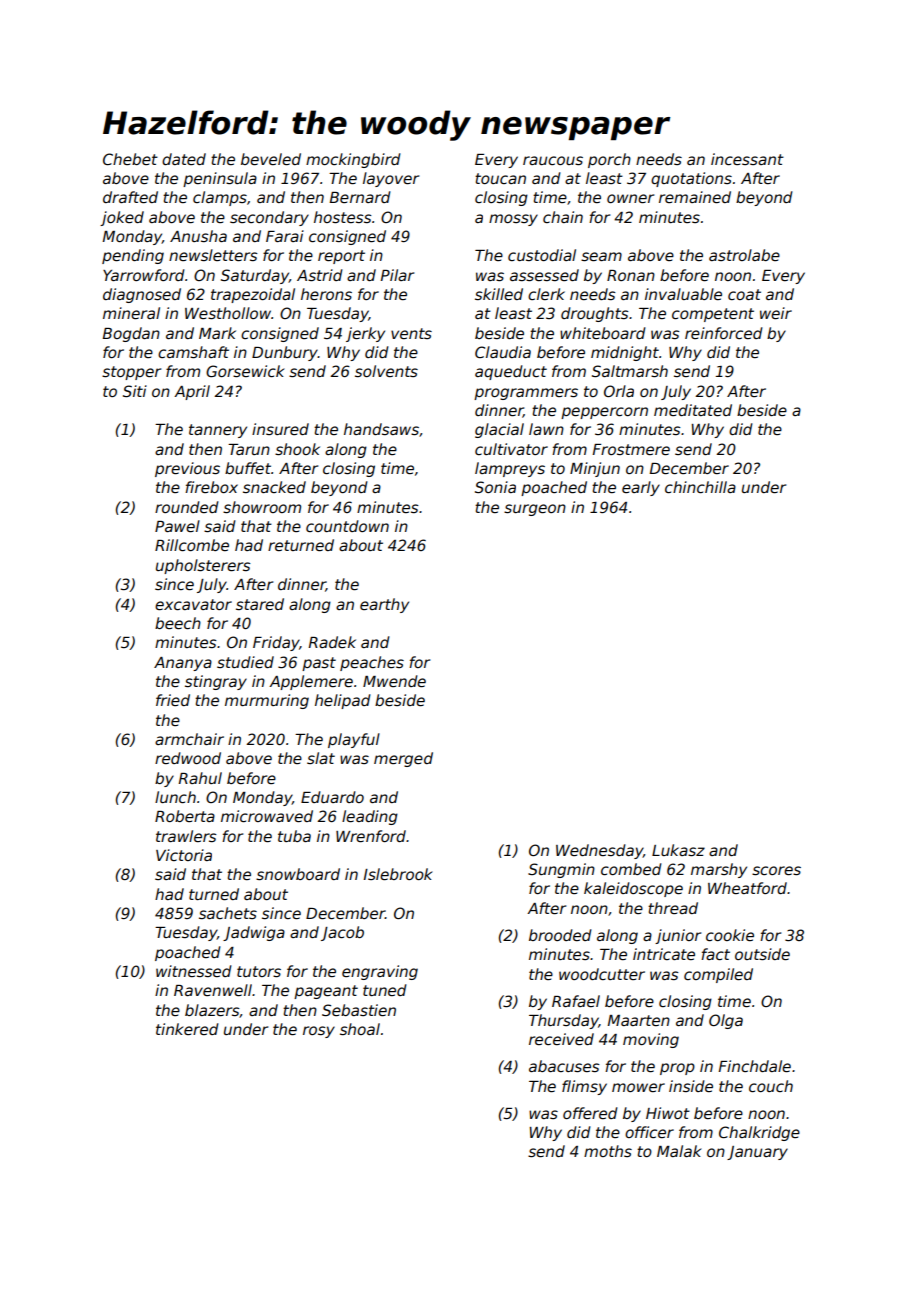  What do you see at coordinates (130, 197) in the image?
I see `drafted` at bounding box center [130, 197].
